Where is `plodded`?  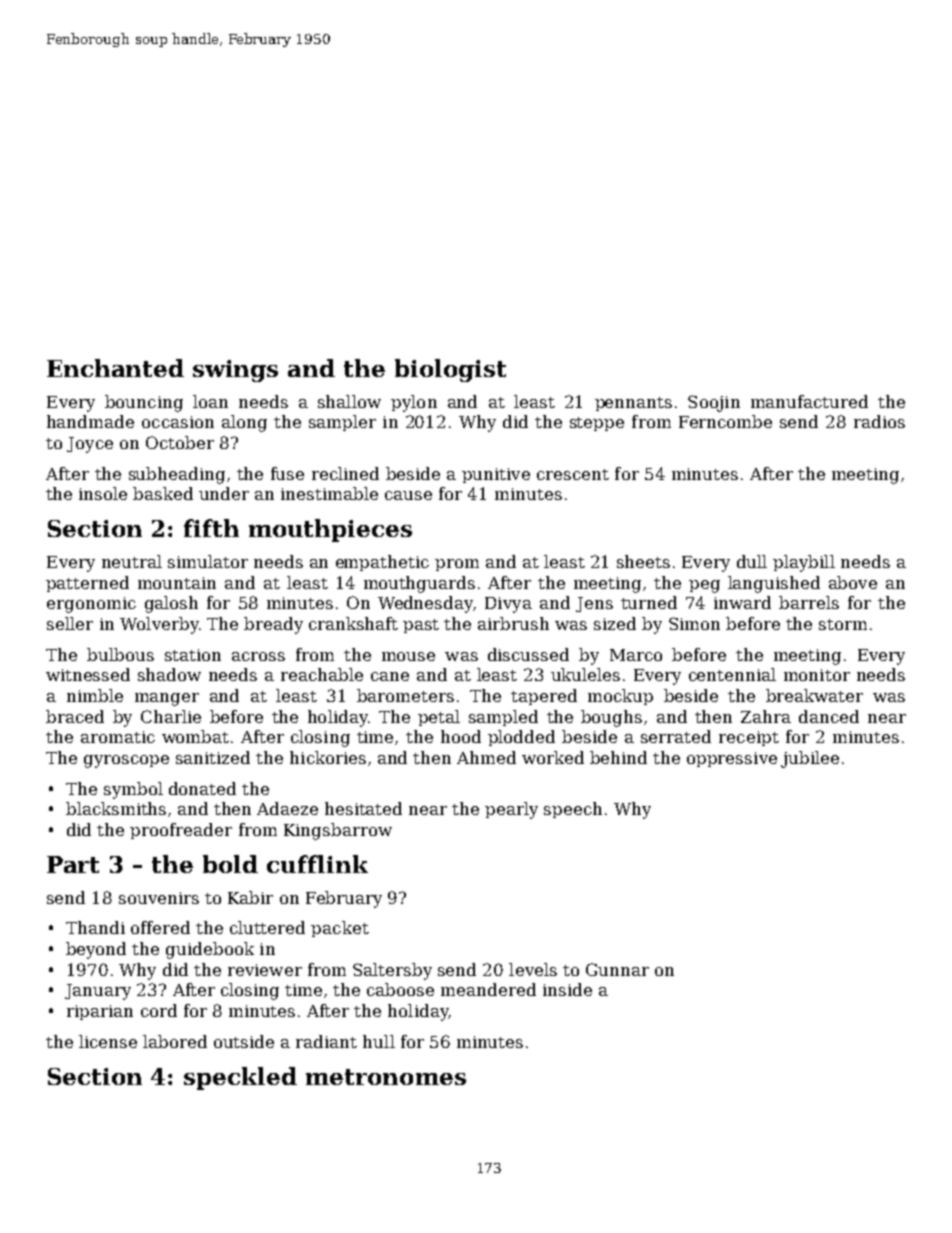 plodded is located at coordinates (521, 738).
